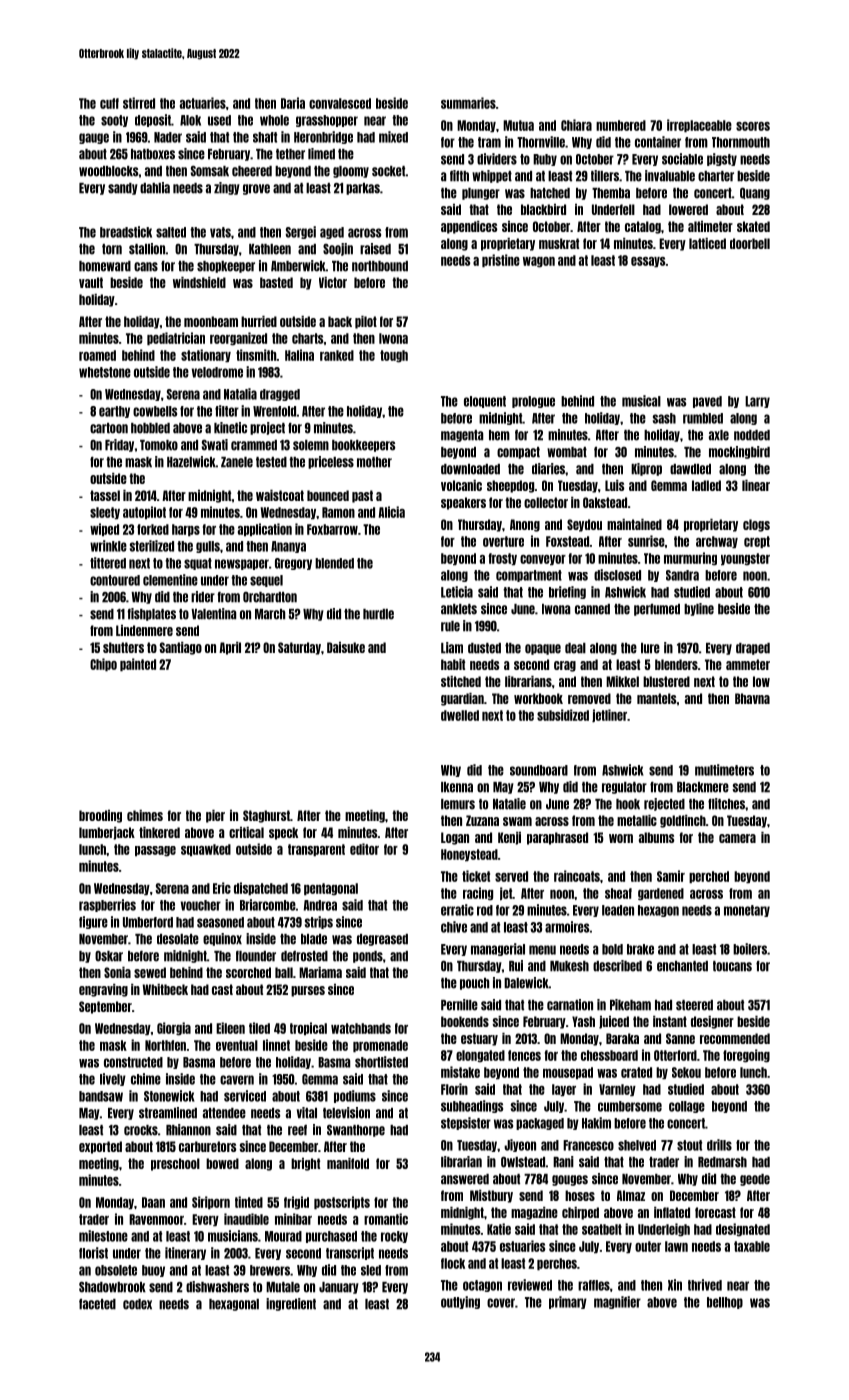 This document has height=1400, width=849. What do you see at coordinates (656, 837) in the document?
I see `albums` at bounding box center [656, 837].
